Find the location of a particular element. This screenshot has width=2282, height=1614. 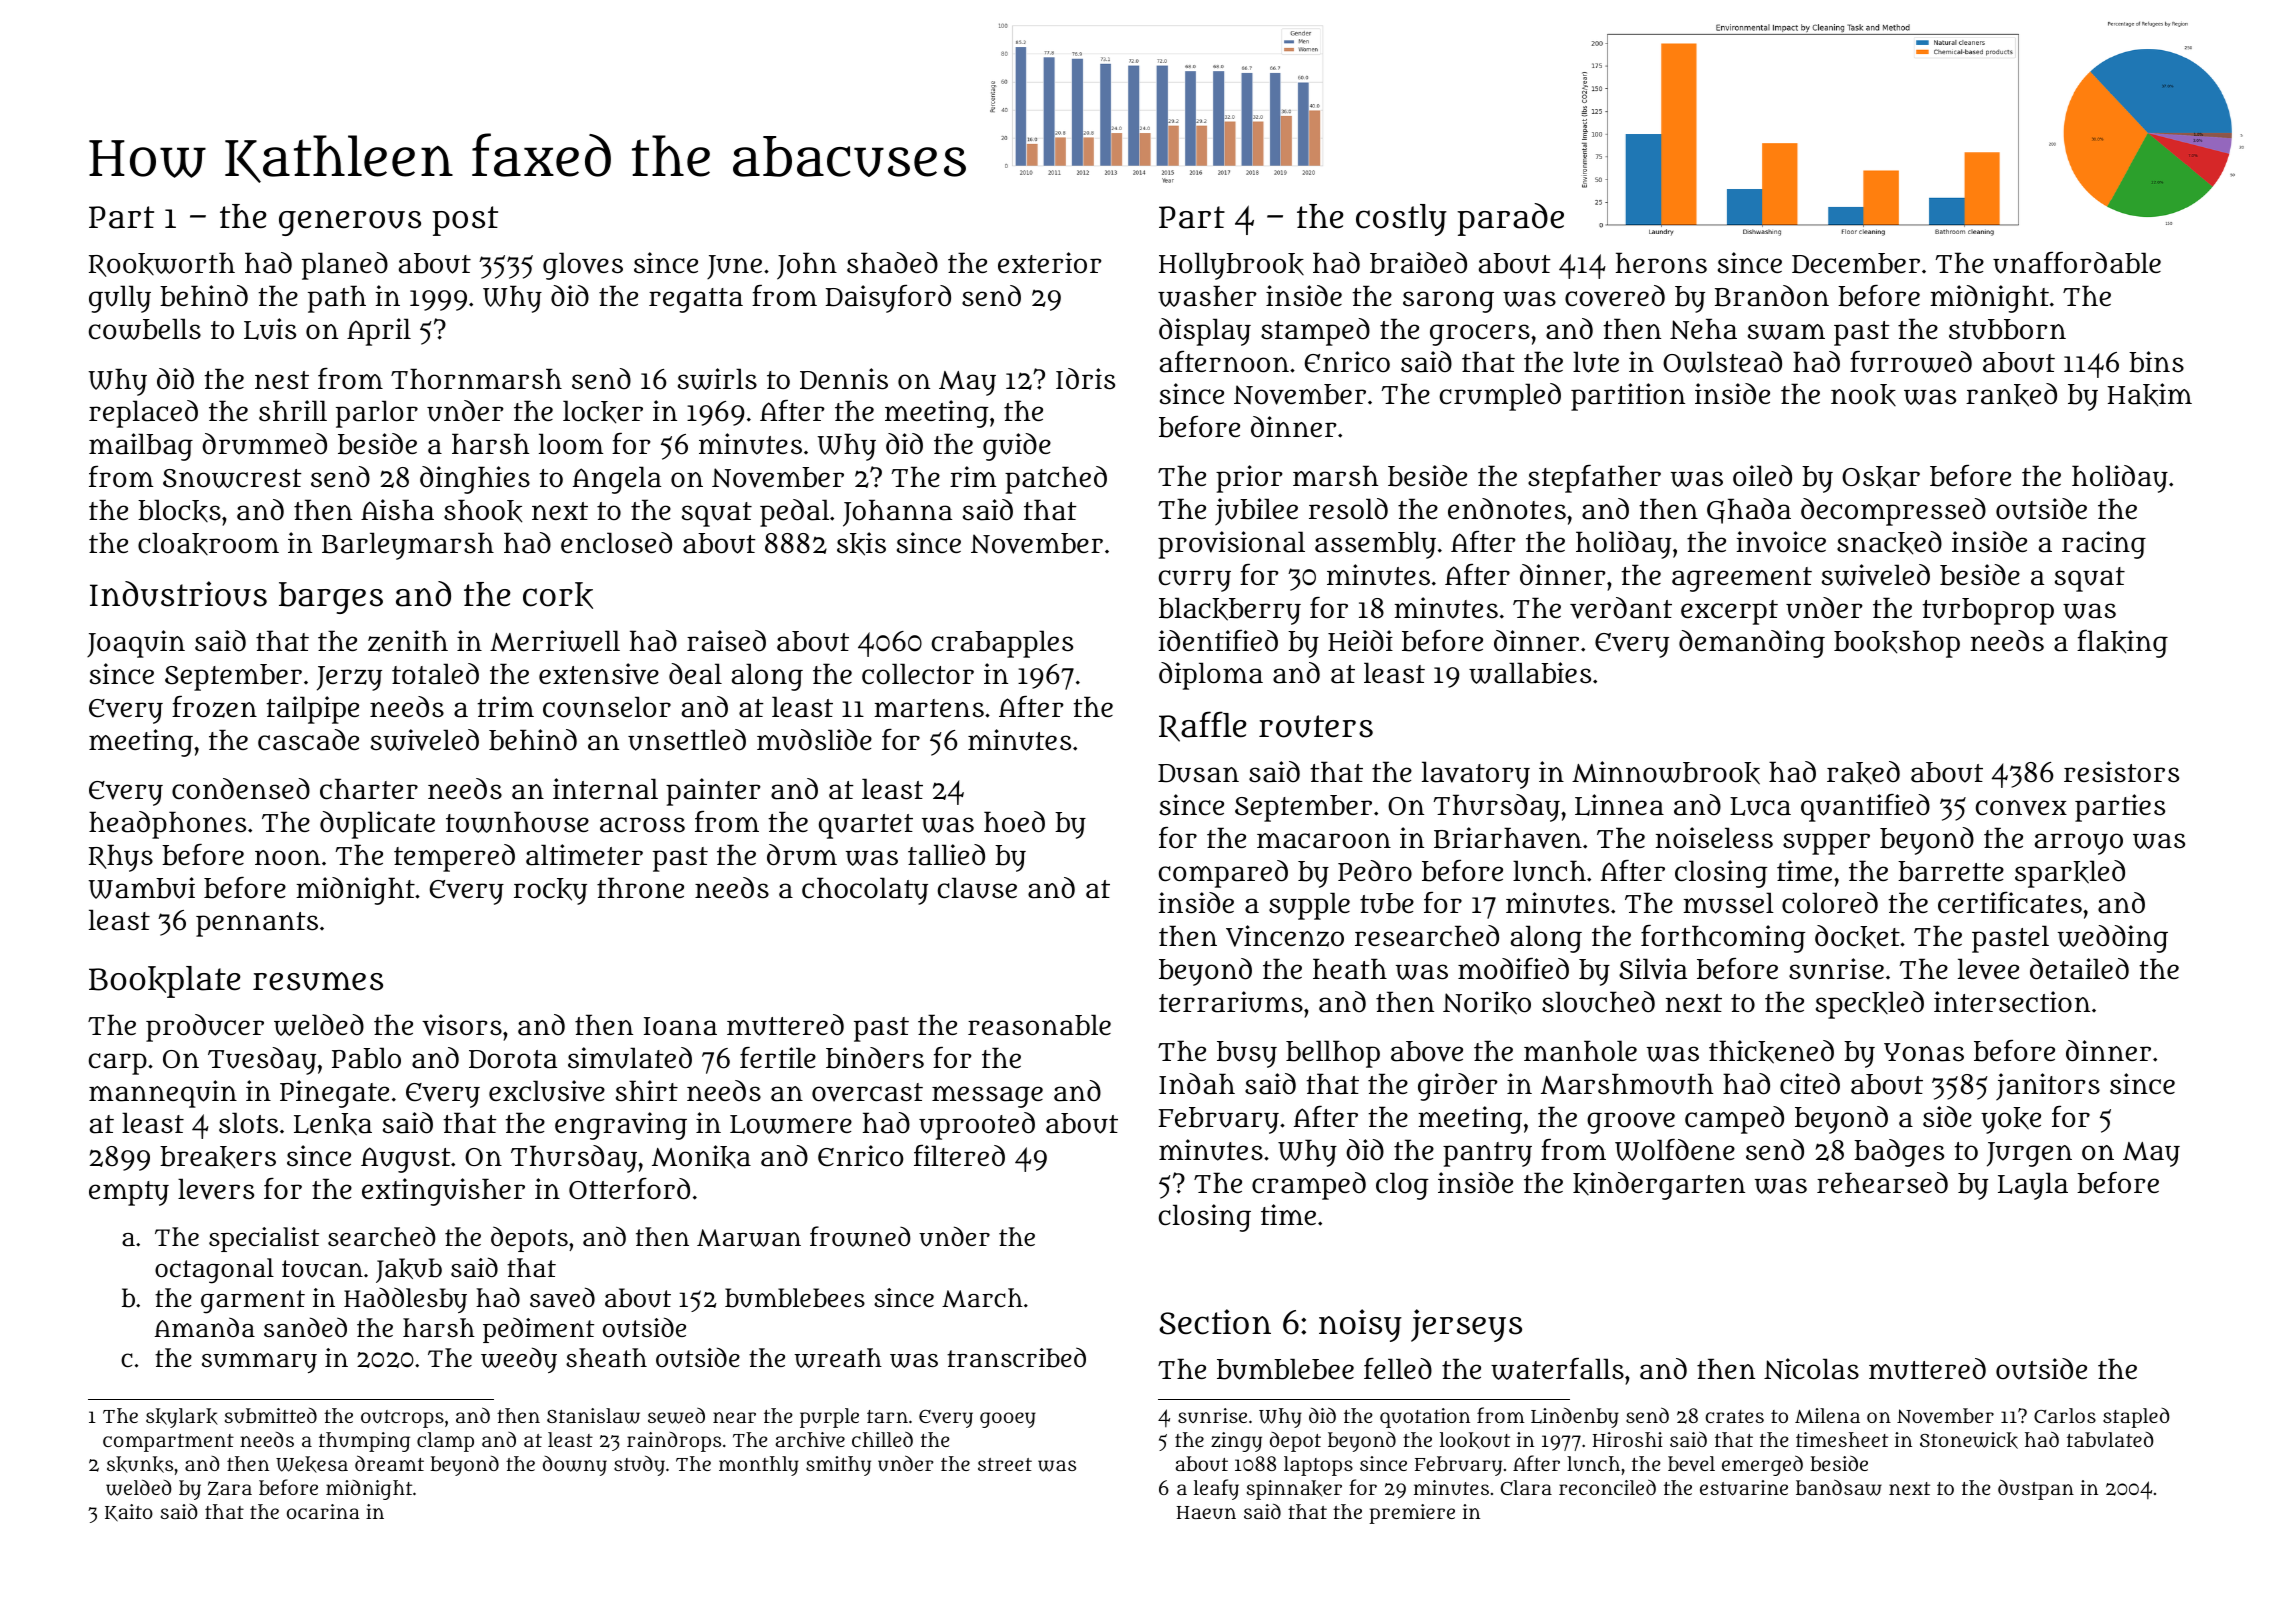

Wambui is located at coordinates (141, 888).
